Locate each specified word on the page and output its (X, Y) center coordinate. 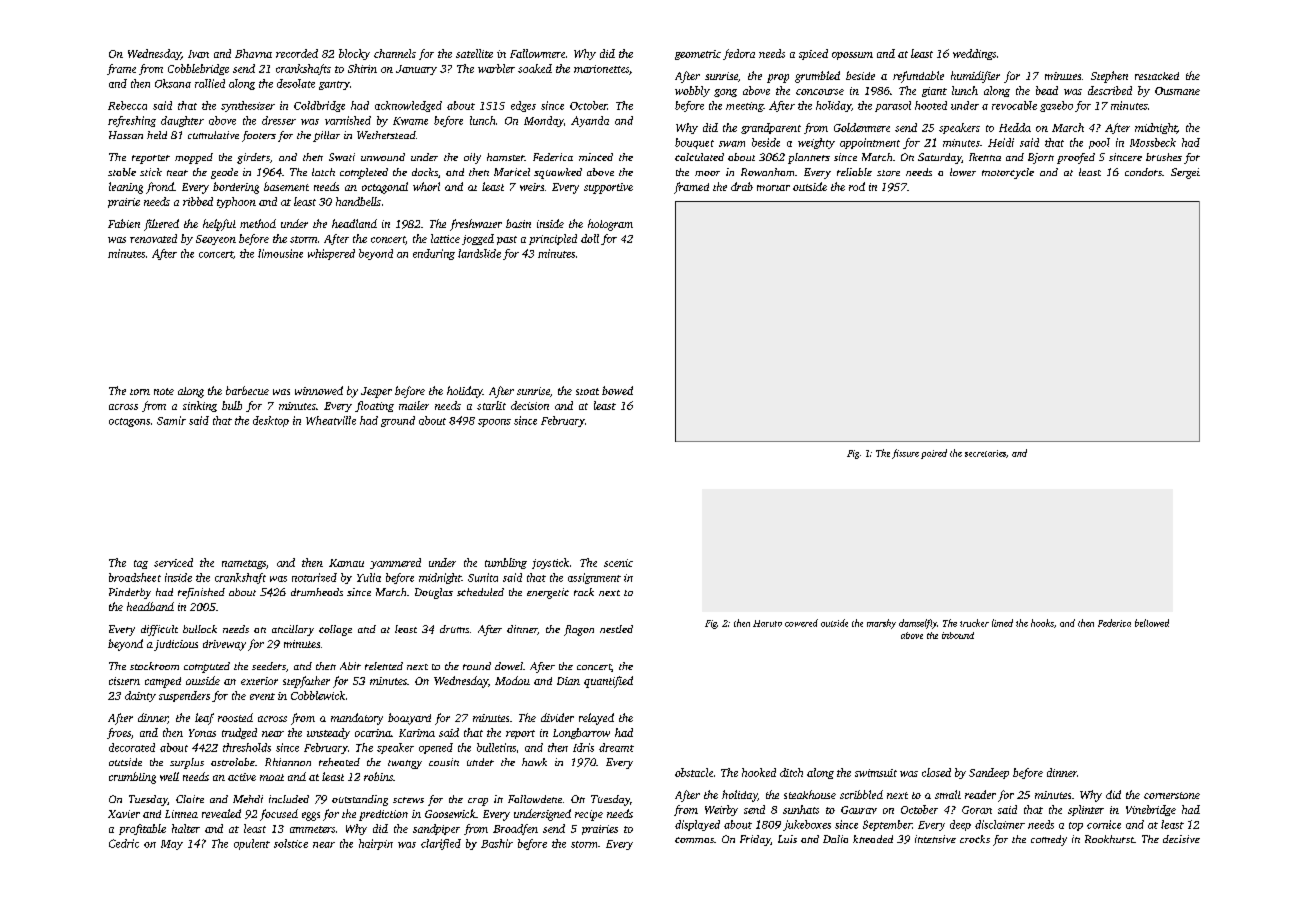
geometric (698, 55)
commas (694, 840)
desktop (271, 421)
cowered (801, 623)
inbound (958, 635)
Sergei (1185, 173)
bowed (617, 390)
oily (472, 158)
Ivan (198, 54)
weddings (974, 54)
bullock (200, 629)
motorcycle (1008, 173)
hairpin (376, 844)
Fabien (124, 223)
